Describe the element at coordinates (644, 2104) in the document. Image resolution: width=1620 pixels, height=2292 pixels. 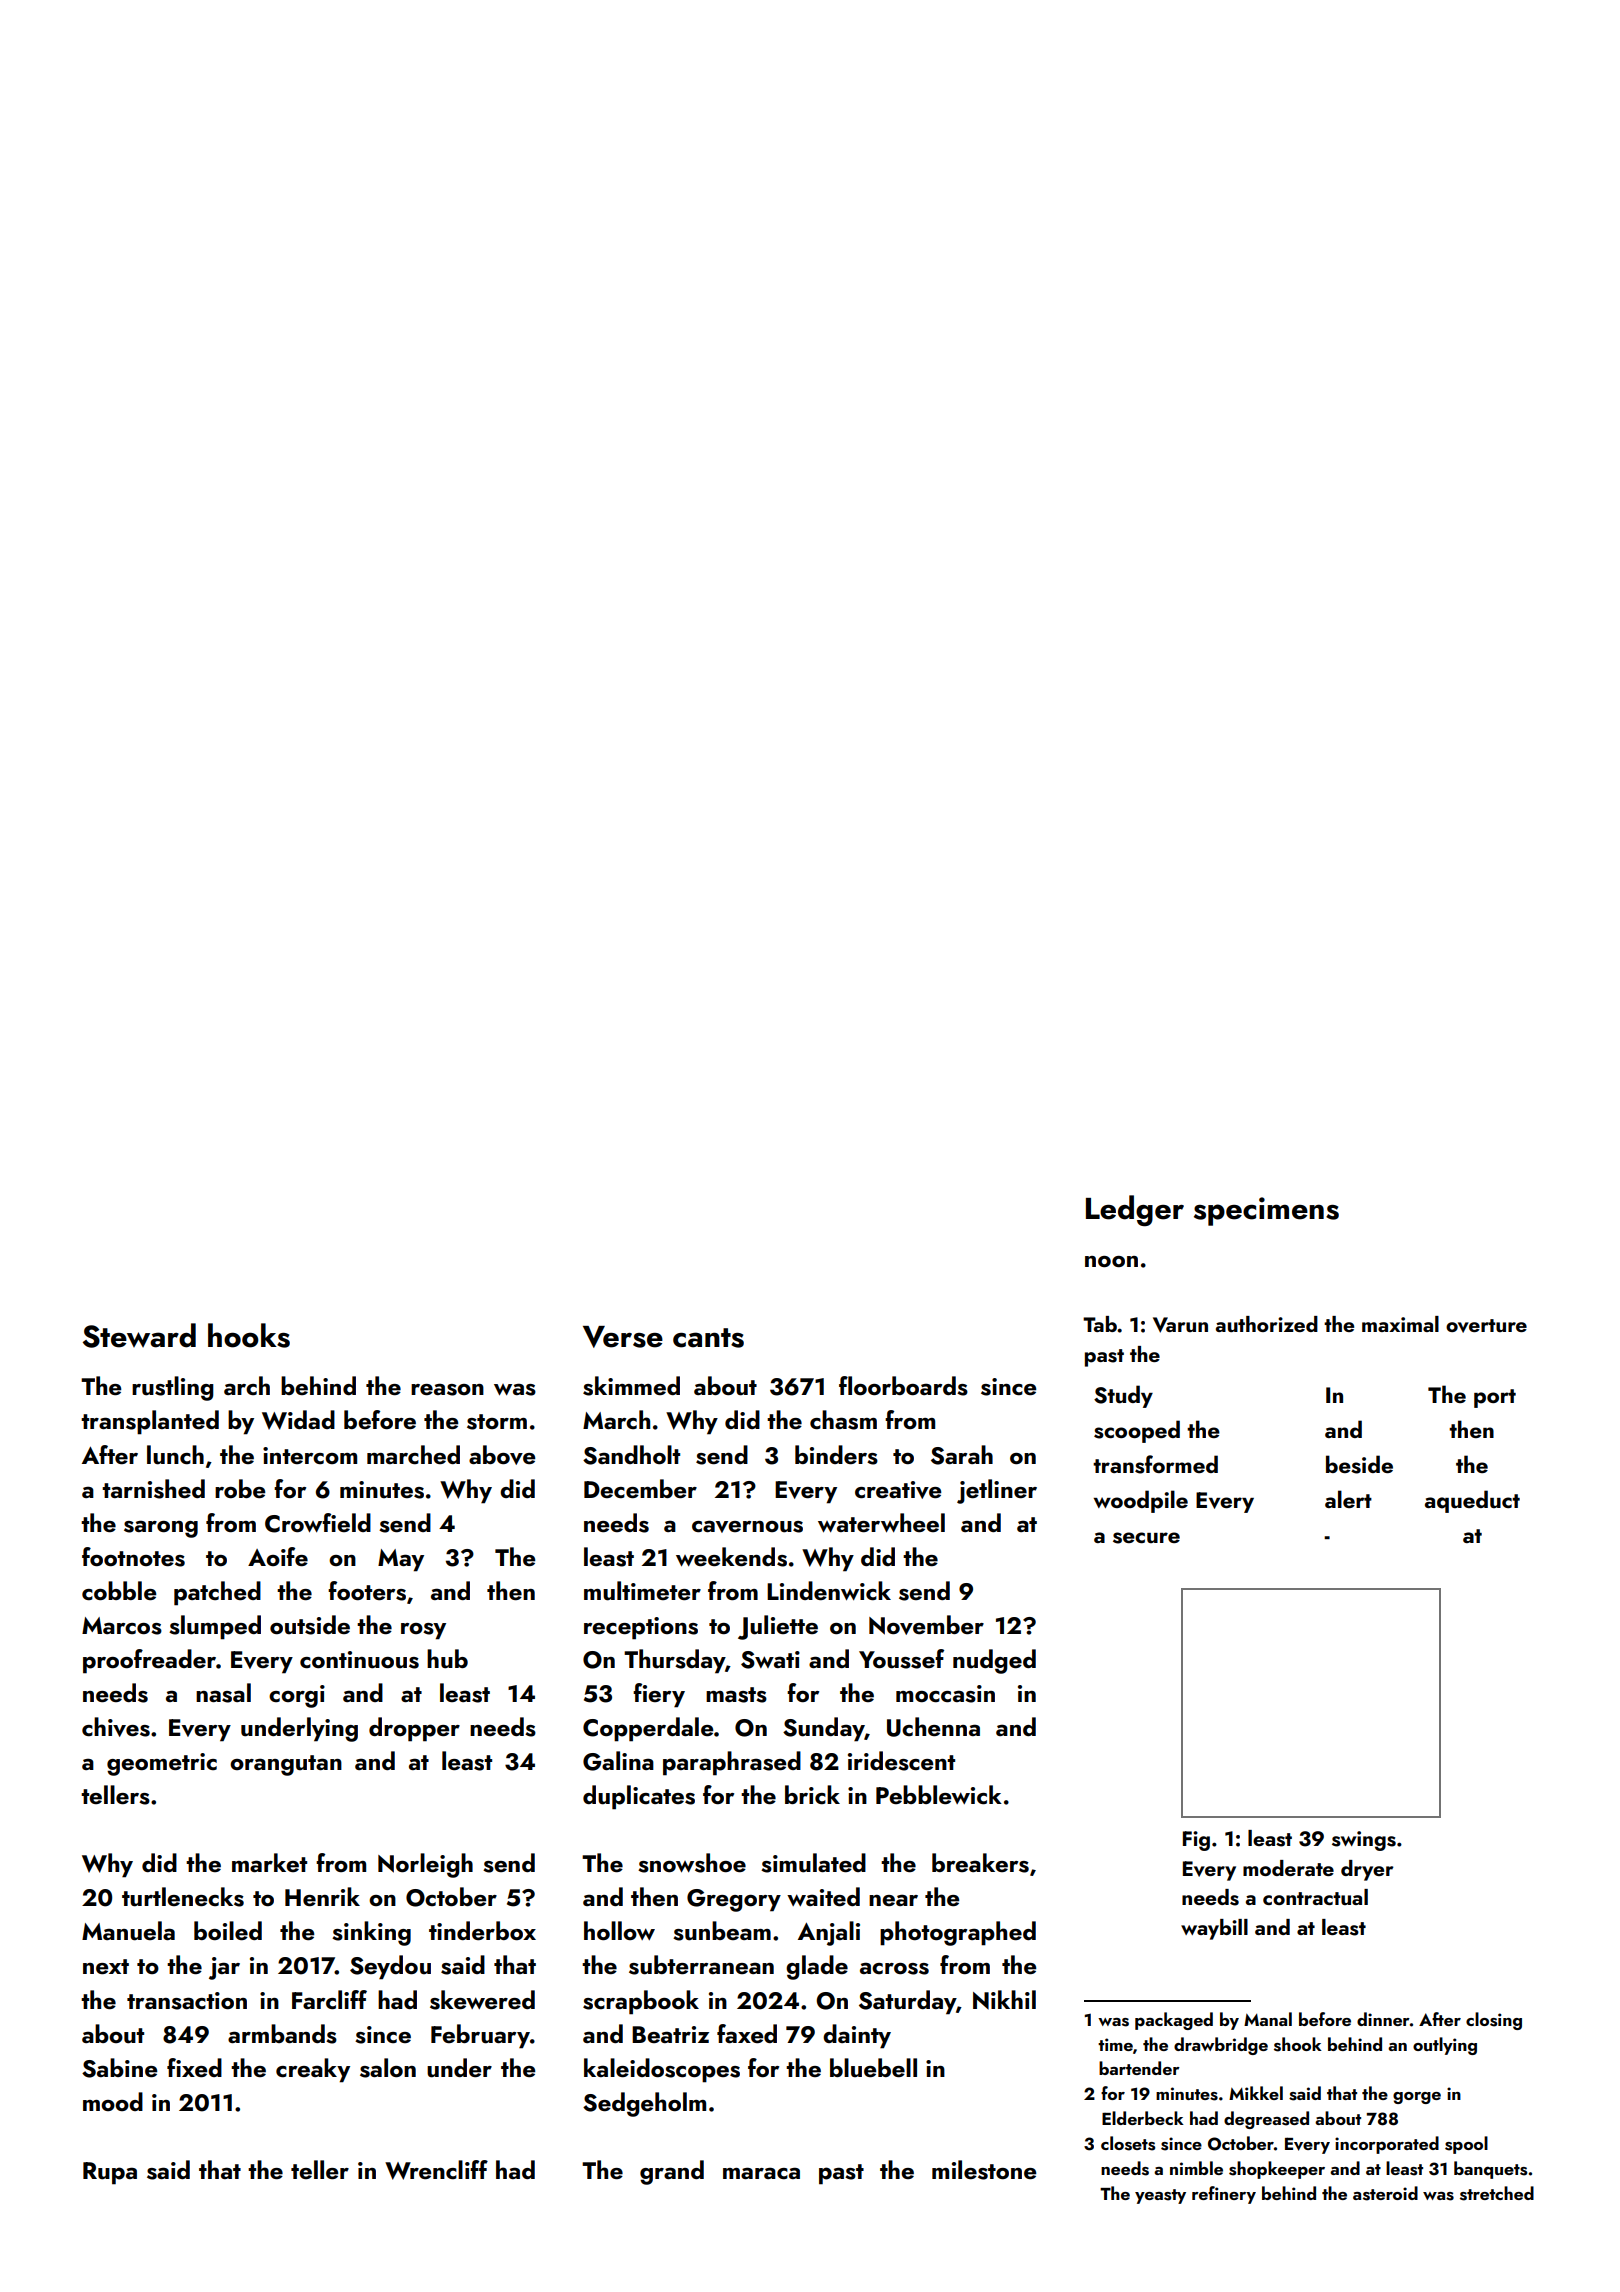
I see `Sedgeholm` at that location.
